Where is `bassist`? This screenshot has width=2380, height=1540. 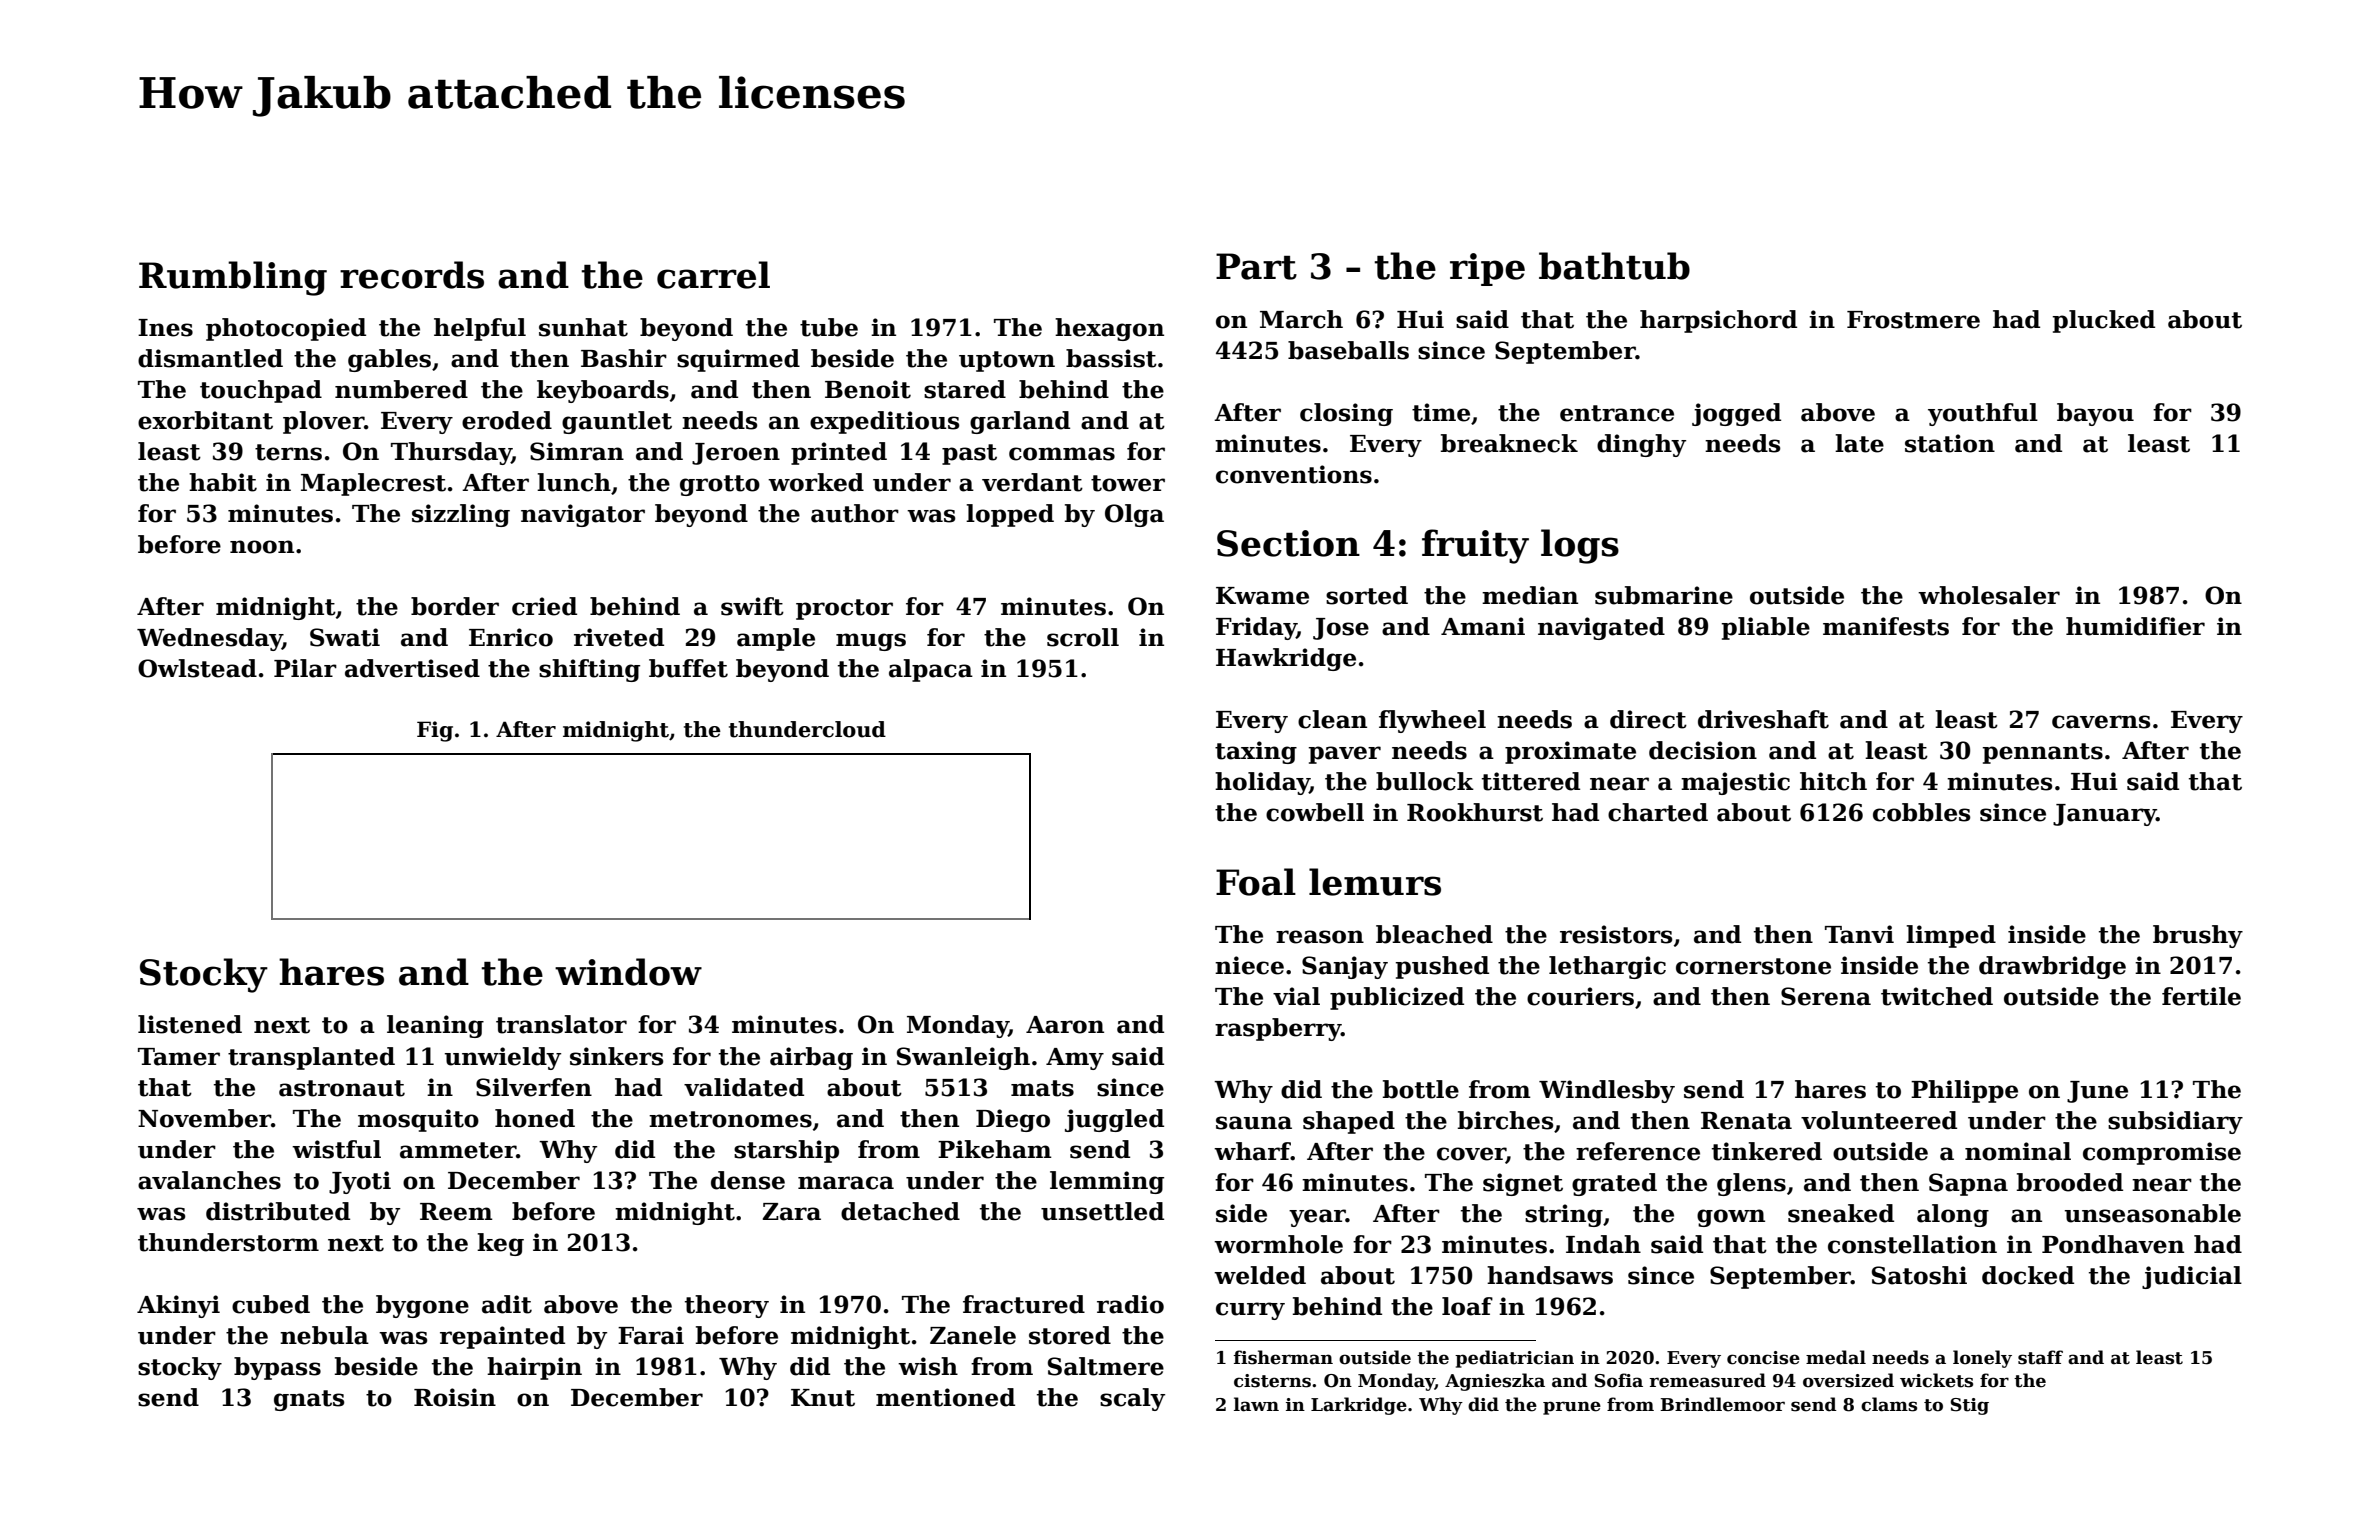 bassist is located at coordinates (1111, 358).
